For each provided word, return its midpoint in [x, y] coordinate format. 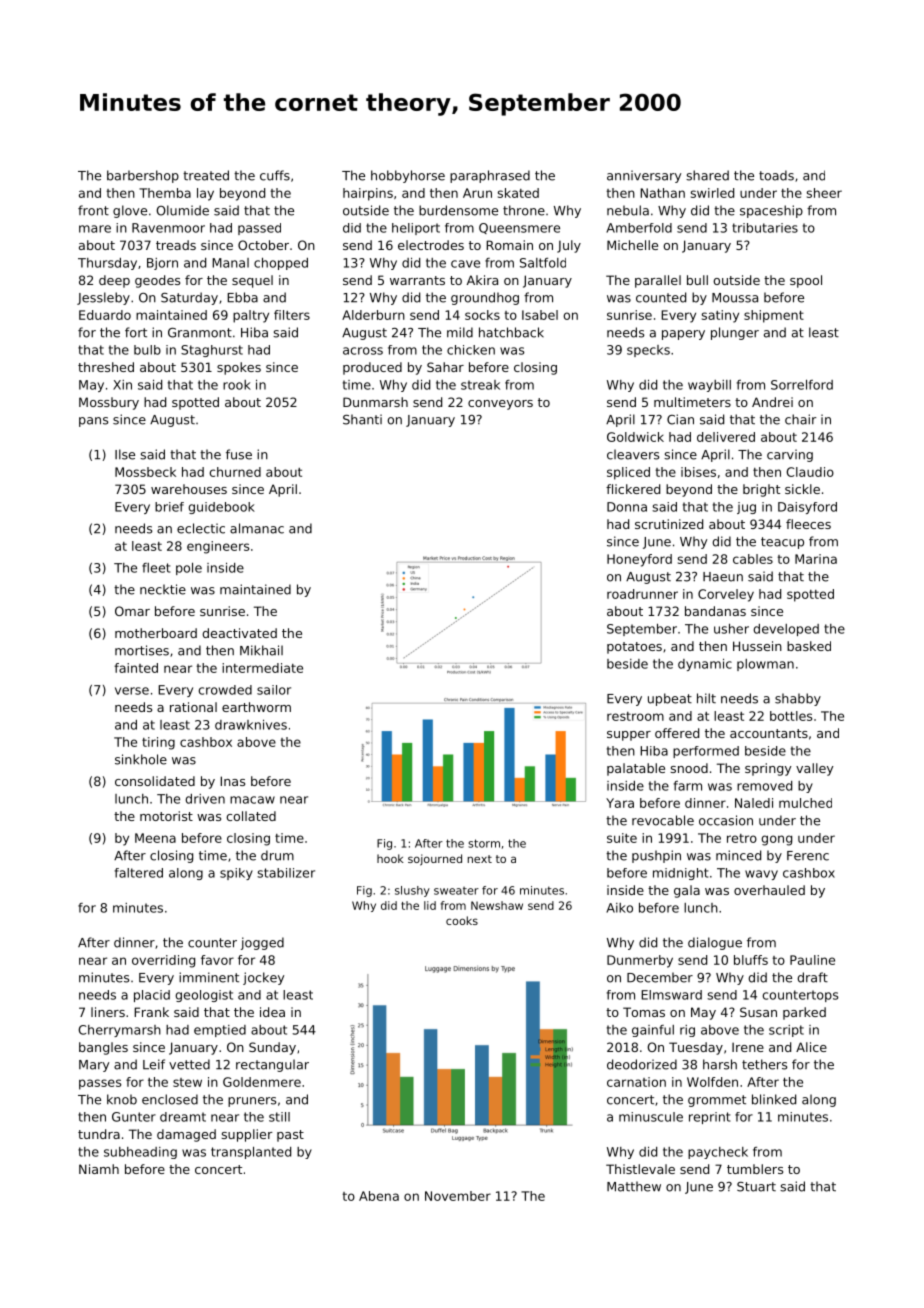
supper [629, 736]
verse [132, 691]
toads [776, 175]
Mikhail [261, 650]
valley [815, 769]
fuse [239, 454]
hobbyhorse [408, 176]
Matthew [634, 1186]
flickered [633, 489]
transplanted [251, 1153]
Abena [379, 1196]
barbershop [143, 176]
